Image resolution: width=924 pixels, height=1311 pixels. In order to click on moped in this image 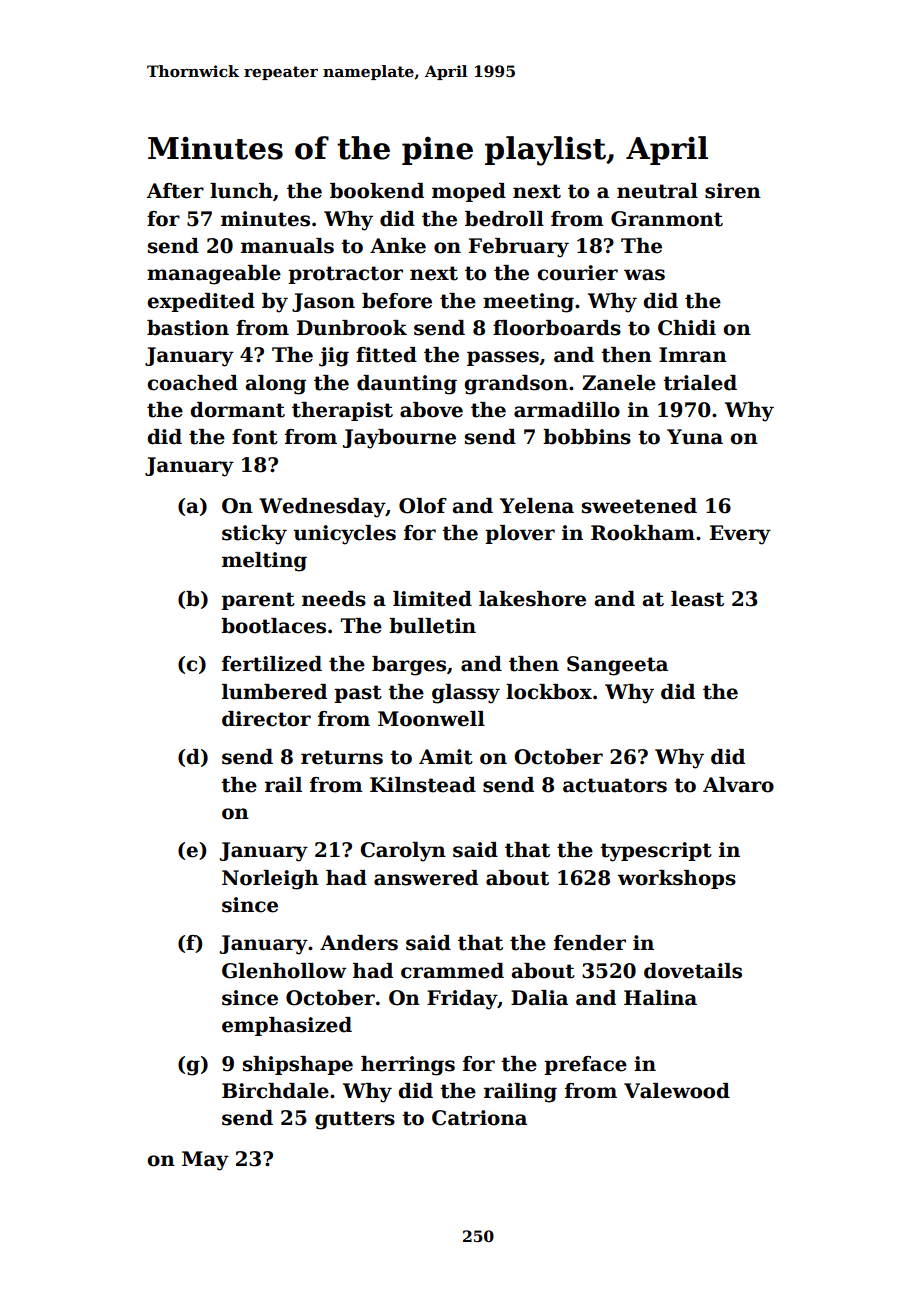, I will do `click(469, 192)`.
